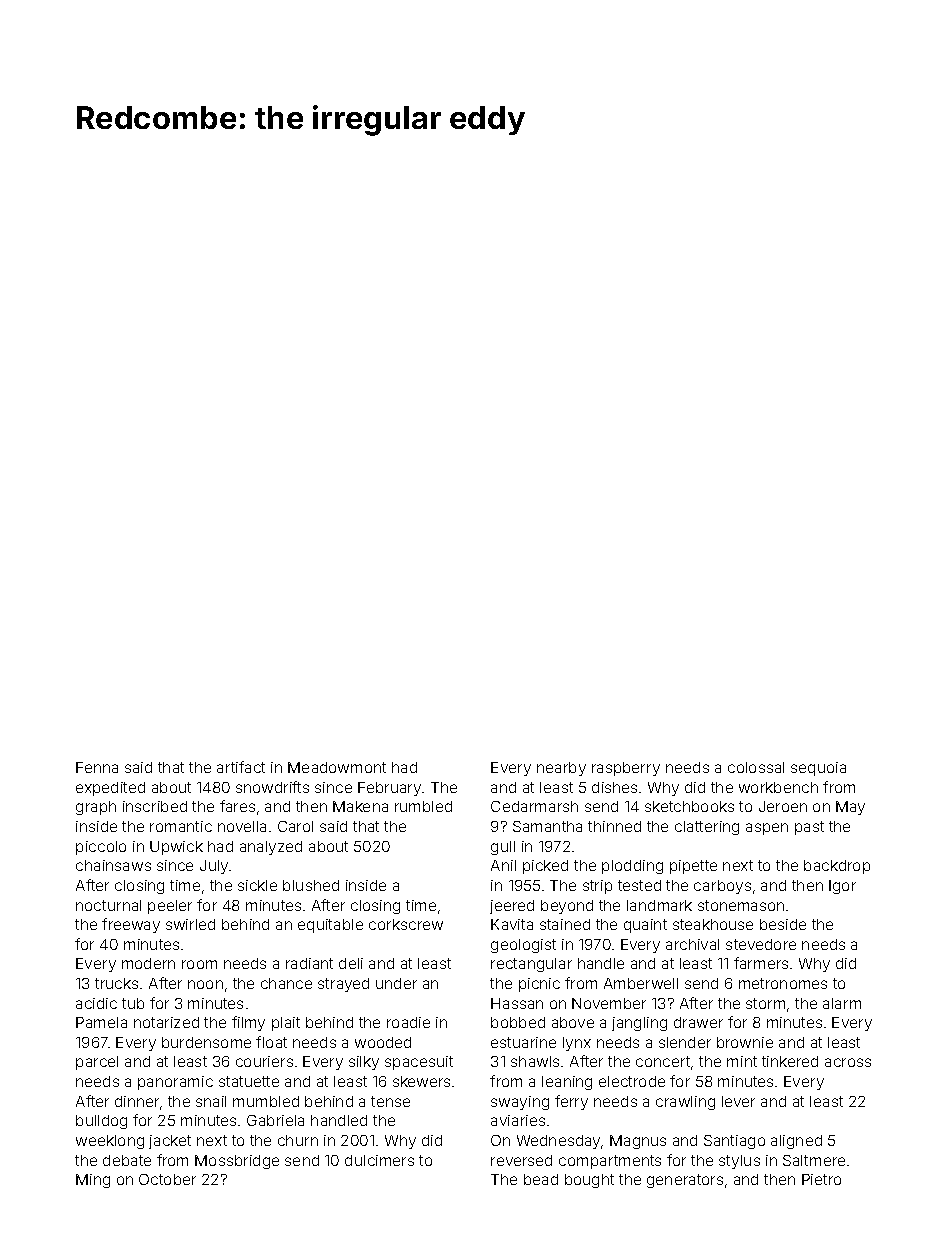 The image size is (952, 1233). What do you see at coordinates (421, 1081) in the screenshot?
I see `skewers` at bounding box center [421, 1081].
